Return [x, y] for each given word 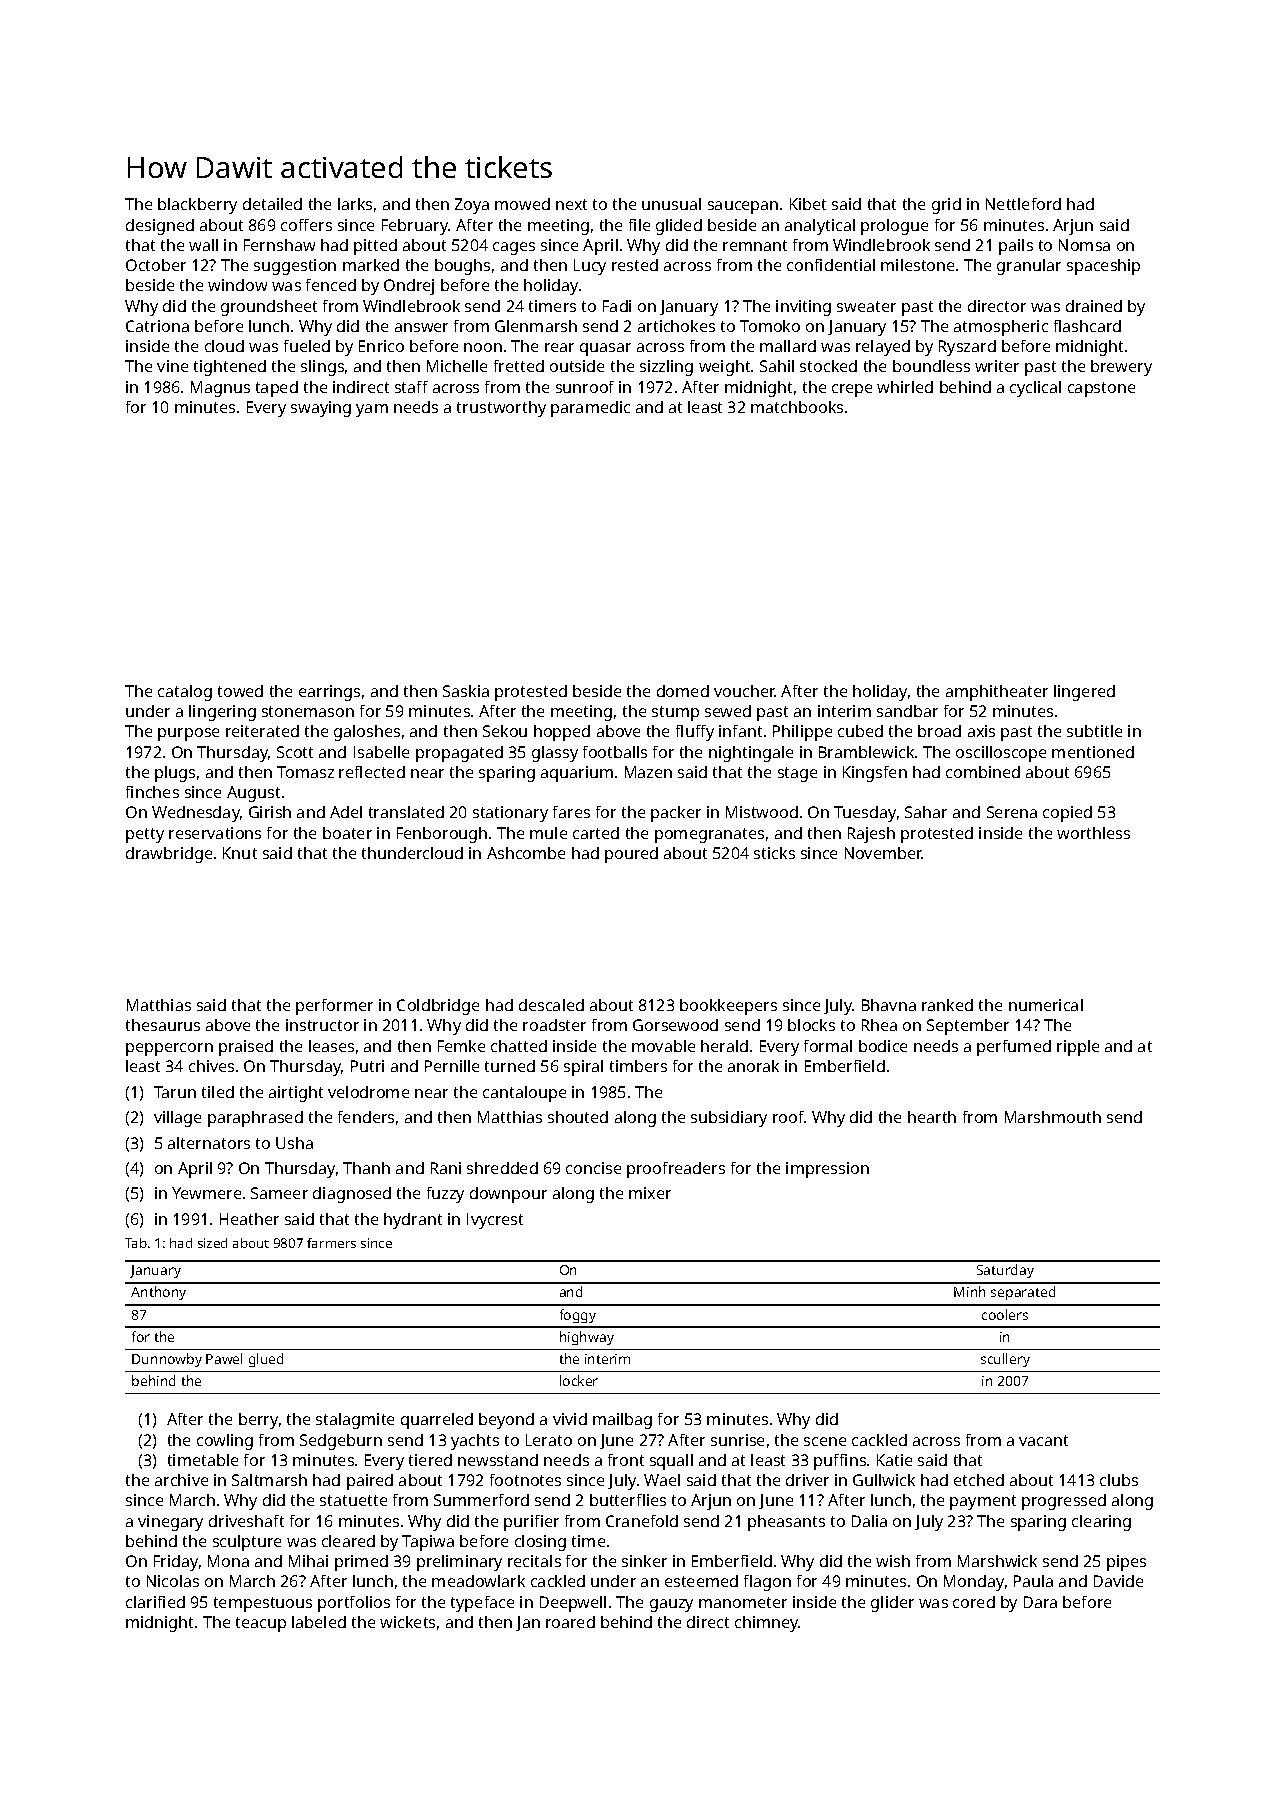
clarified [155, 1602]
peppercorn [169, 1049]
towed [240, 691]
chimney [767, 1624]
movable [663, 1046]
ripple [1078, 1048]
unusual [671, 204]
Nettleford [1023, 204]
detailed [272, 204]
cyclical [1035, 389]
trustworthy [501, 409]
